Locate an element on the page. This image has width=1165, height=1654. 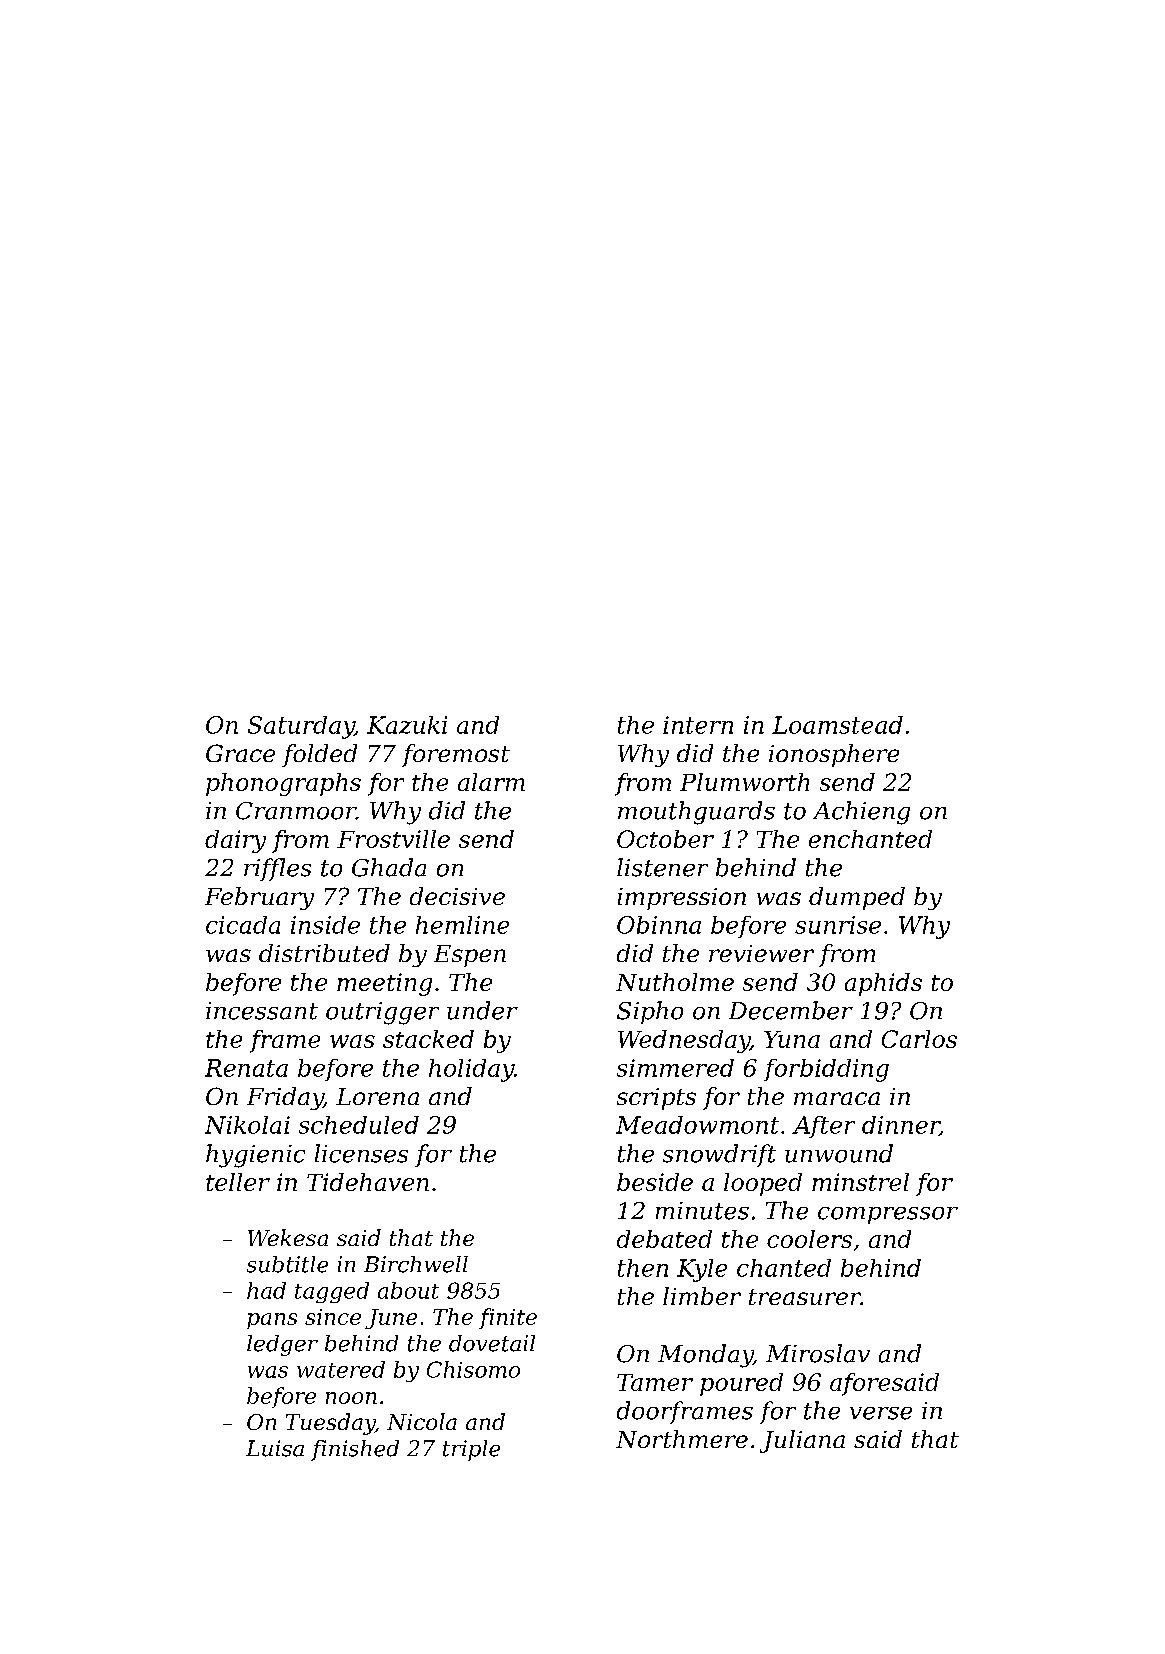
finished is located at coordinates (355, 1450).
